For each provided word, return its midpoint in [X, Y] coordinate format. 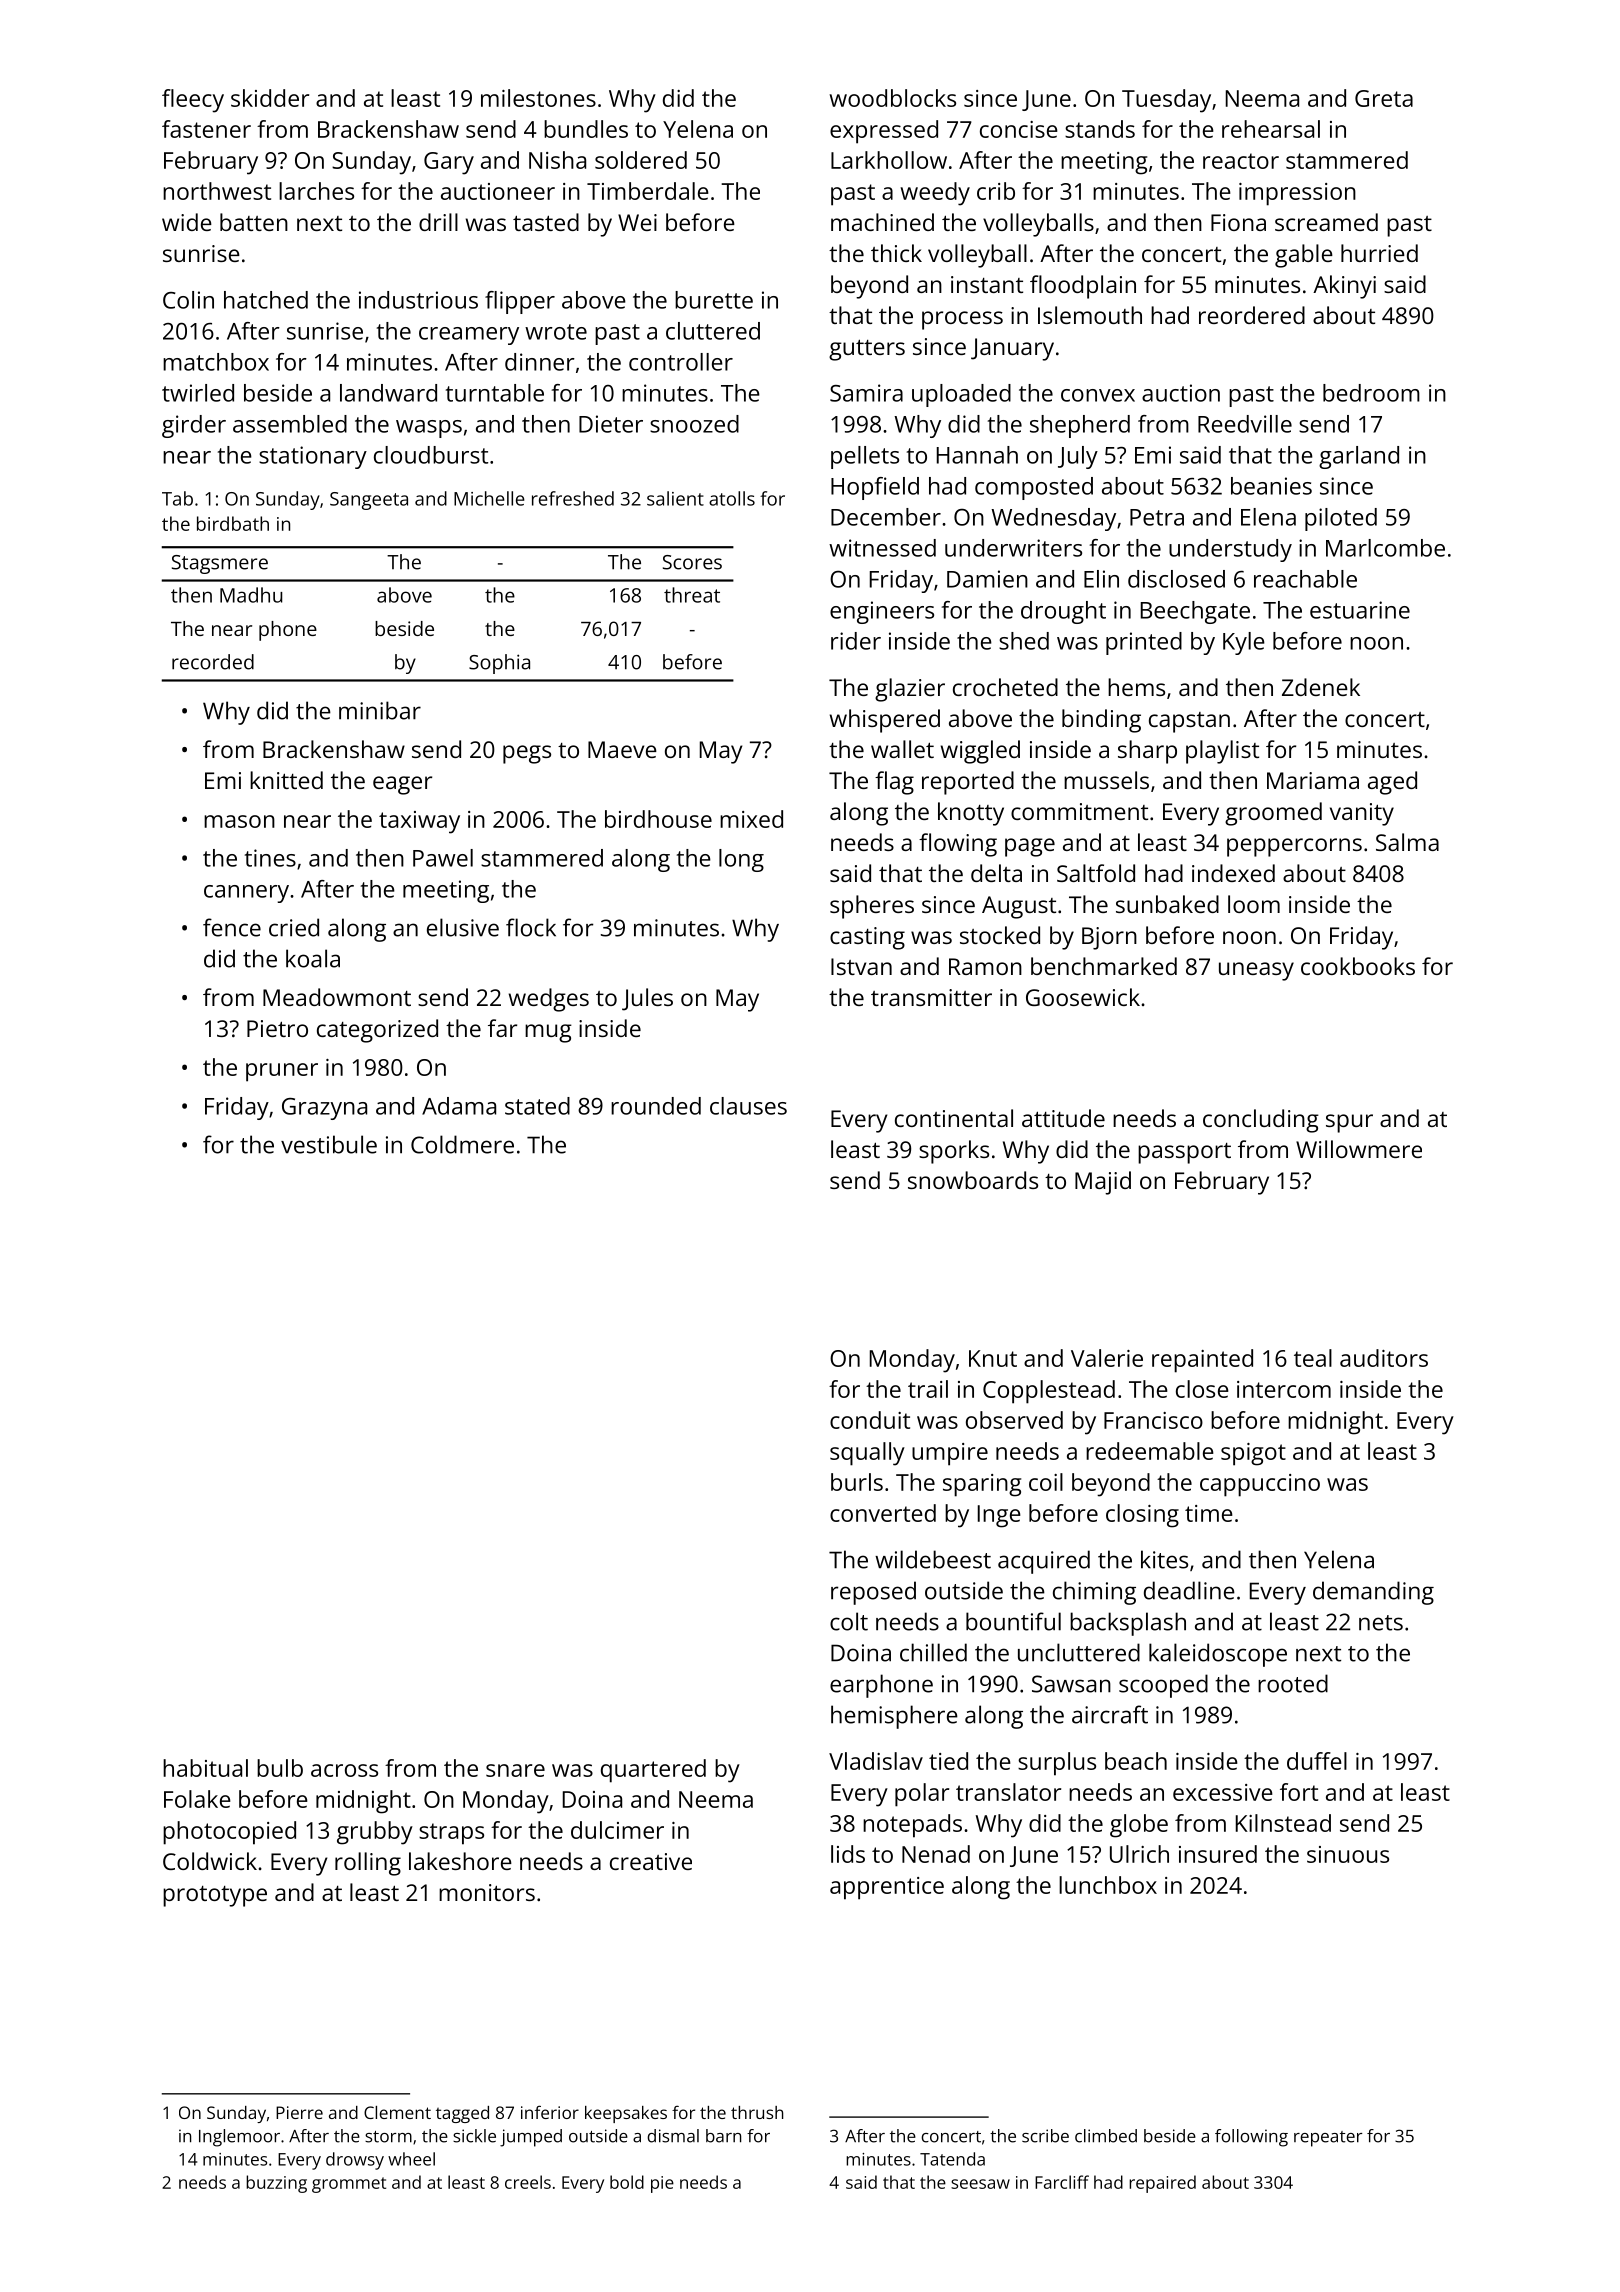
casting [867, 938]
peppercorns [1294, 847]
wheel [411, 2159]
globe [1139, 1826]
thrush [757, 2112]
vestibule [329, 1144]
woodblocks [892, 98]
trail [928, 1389]
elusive [463, 927]
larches [316, 191]
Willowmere [1359, 1149]
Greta [1384, 98]
